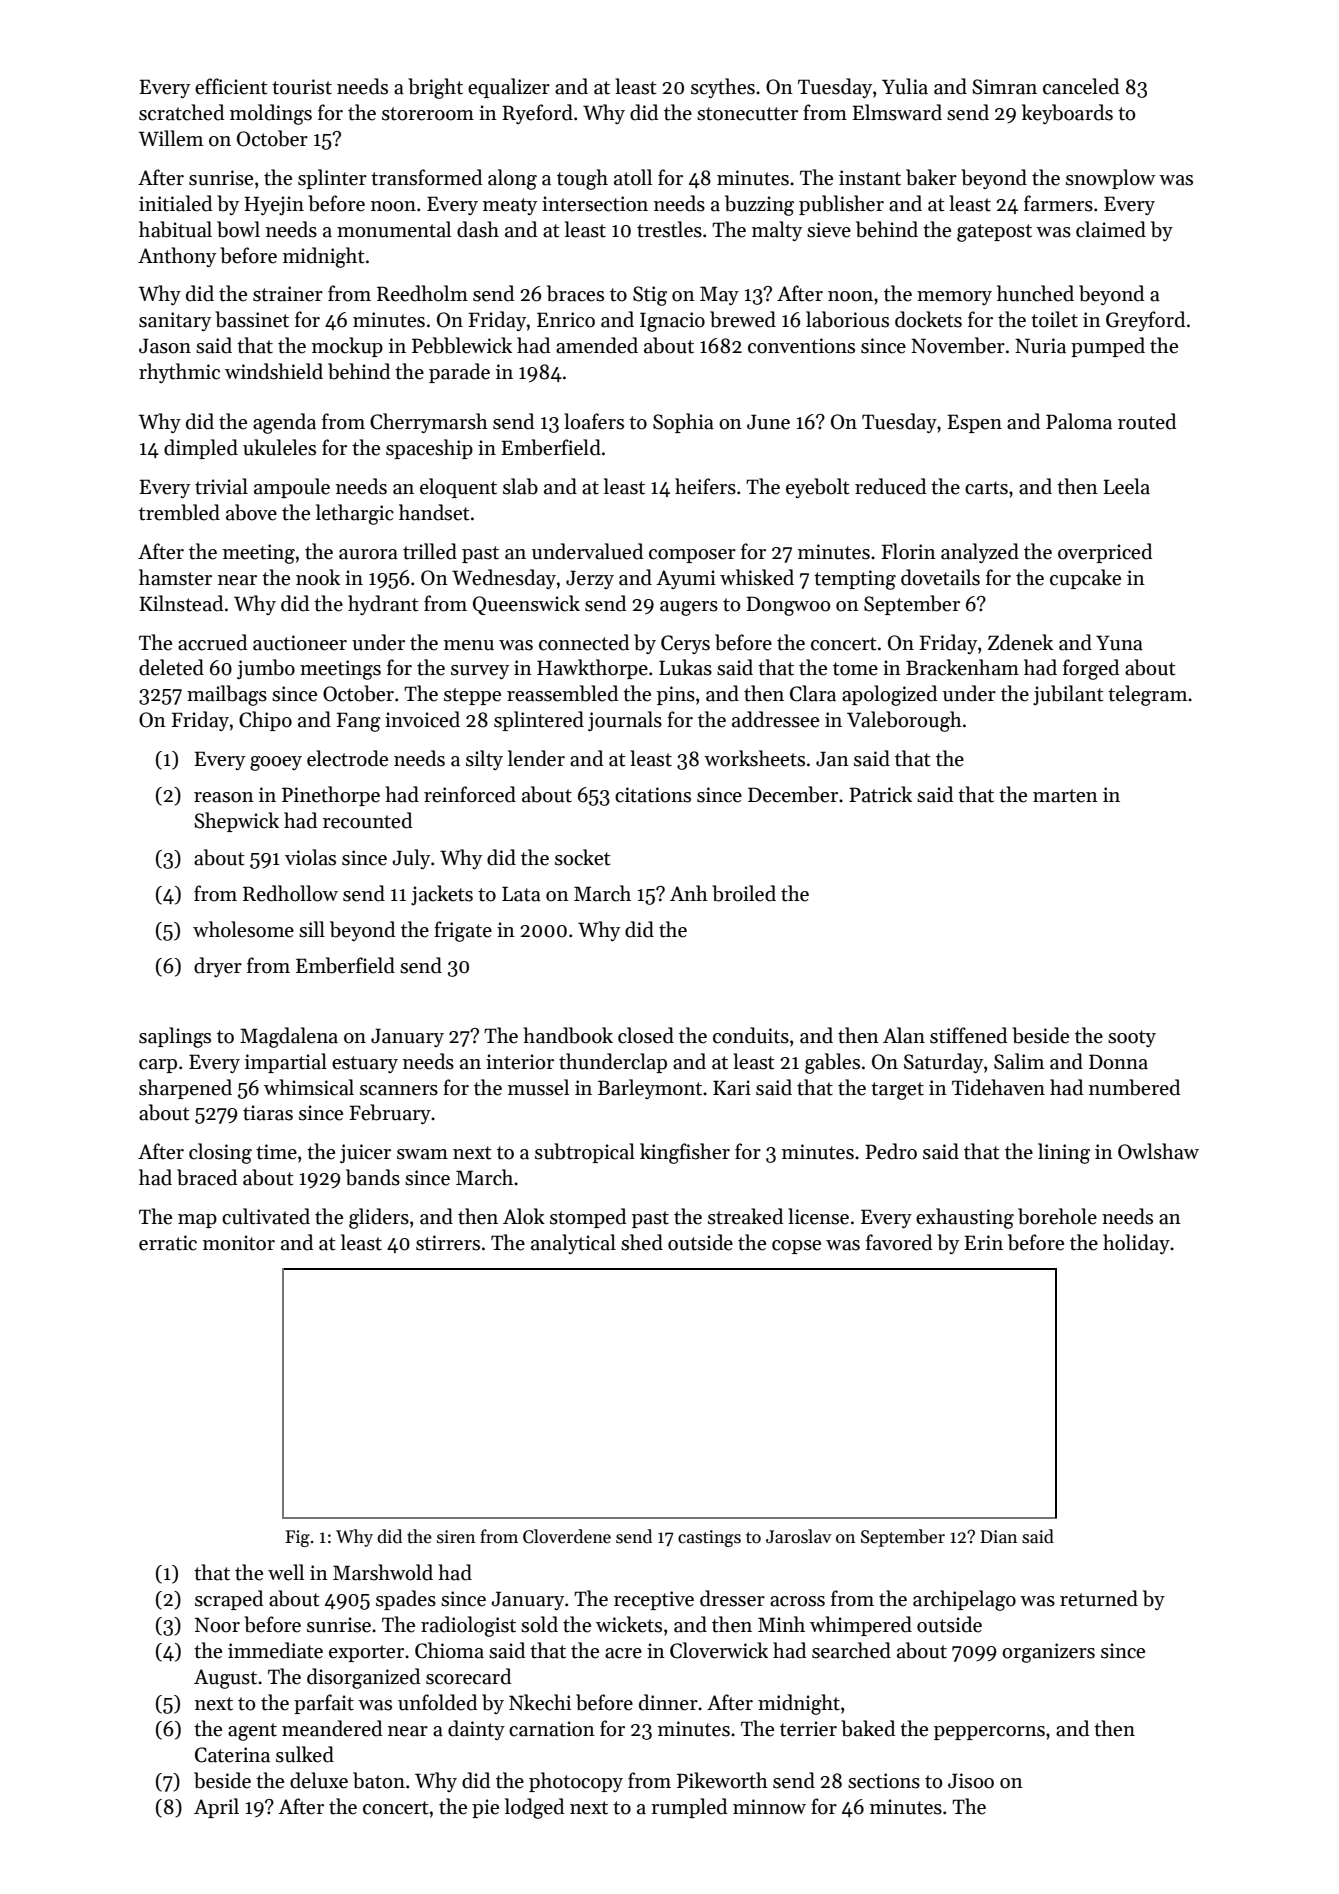 The height and width of the screenshot is (1894, 1339). Describe the element at coordinates (769, 1807) in the screenshot. I see `minnow` at that location.
